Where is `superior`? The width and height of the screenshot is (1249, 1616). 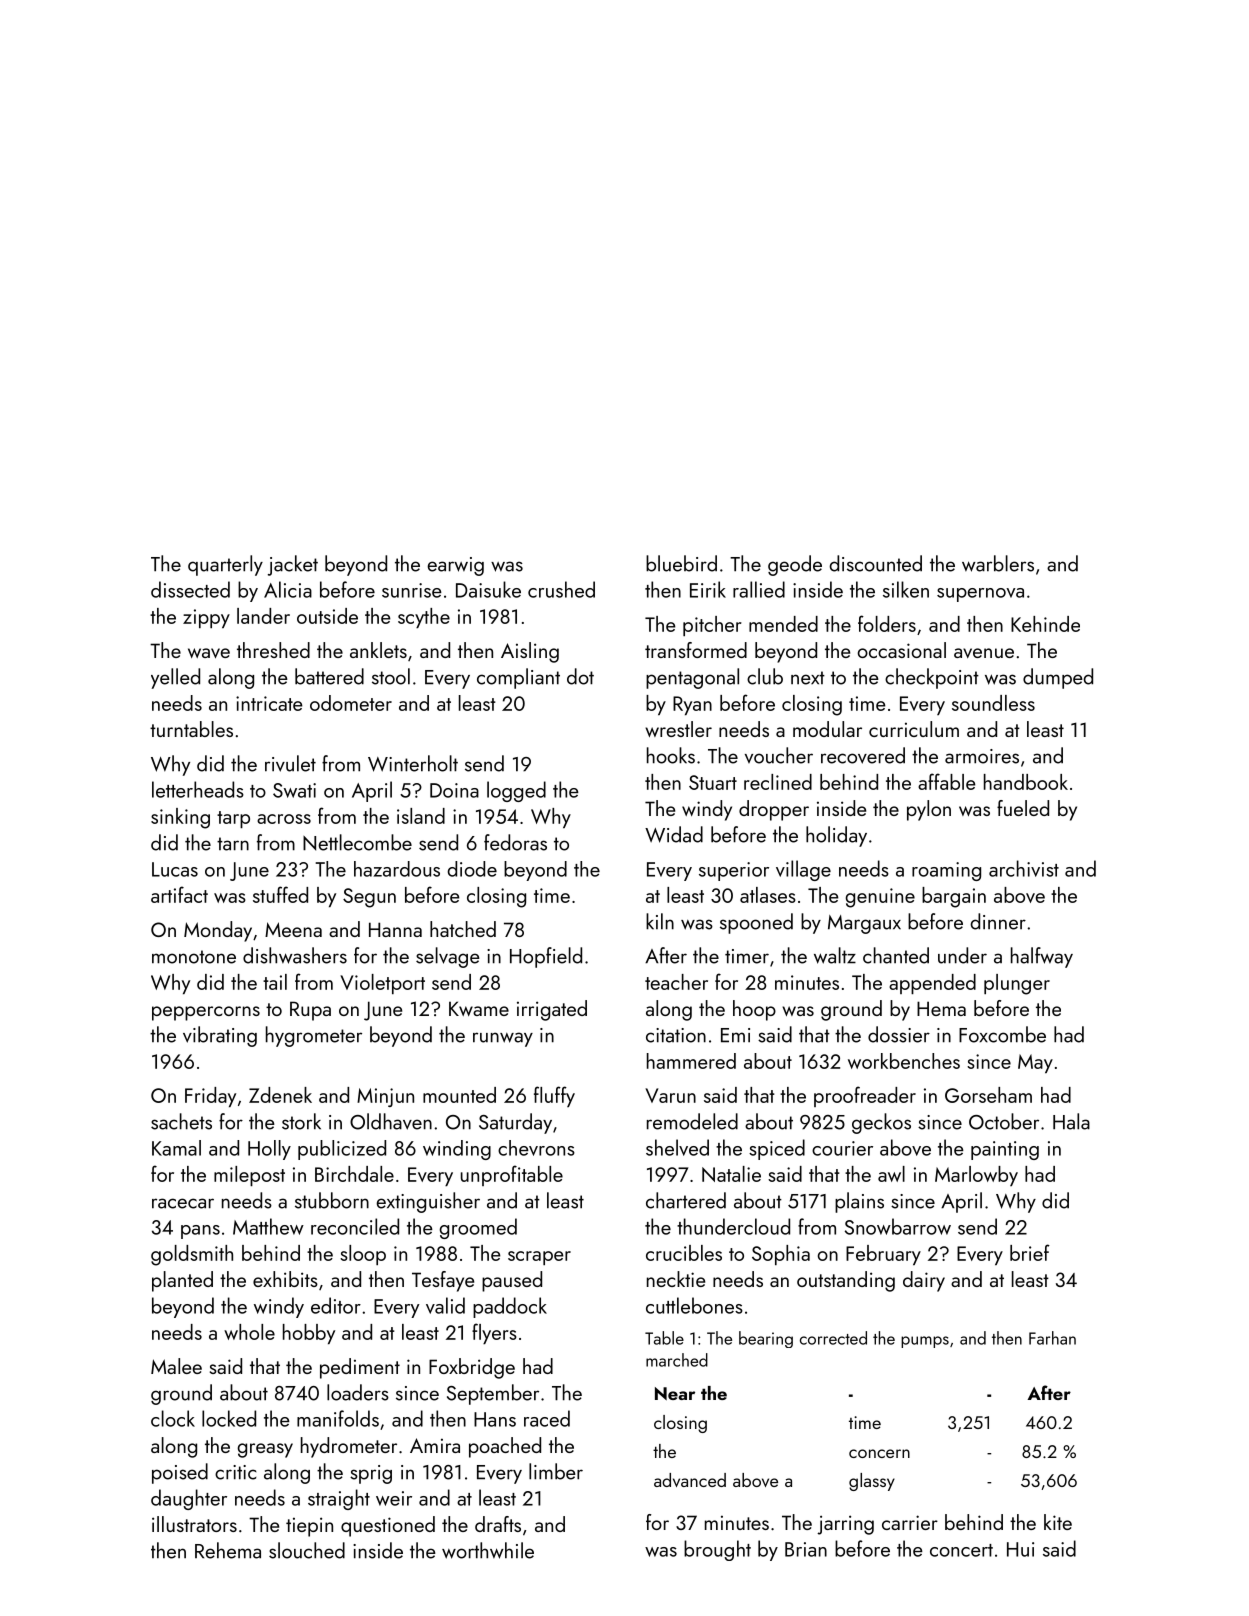
superior is located at coordinates (734, 871).
